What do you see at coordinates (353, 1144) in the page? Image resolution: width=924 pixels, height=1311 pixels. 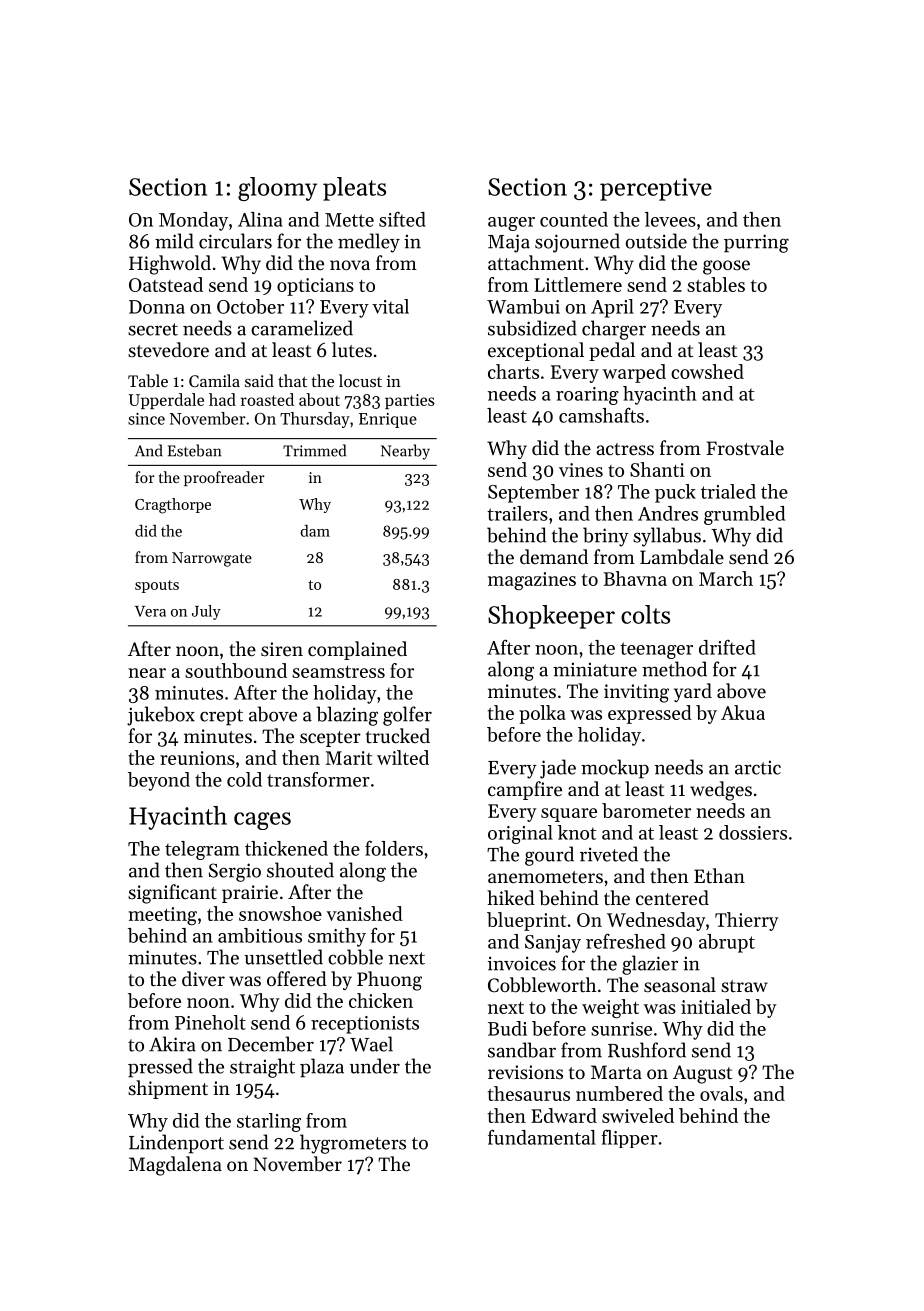 I see `hygrometers` at bounding box center [353, 1144].
